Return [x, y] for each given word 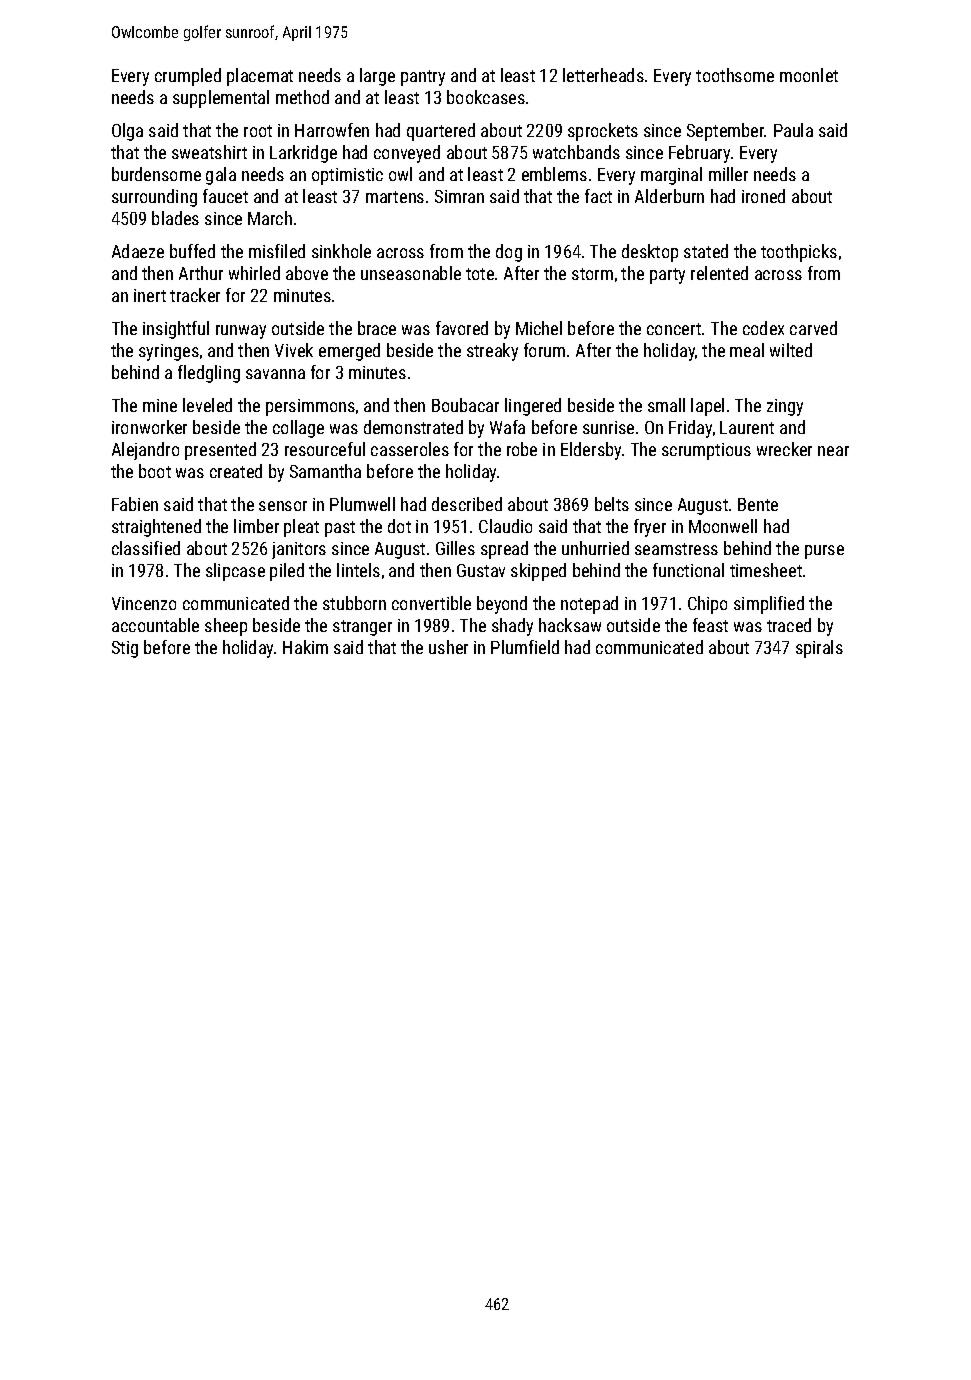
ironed [763, 196]
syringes [169, 352]
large [377, 77]
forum [544, 350]
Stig [125, 649]
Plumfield [525, 647]
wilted [791, 350]
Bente [758, 504]
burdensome [156, 174]
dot [399, 526]
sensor [283, 506]
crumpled [188, 77]
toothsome [735, 75]
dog [509, 253]
